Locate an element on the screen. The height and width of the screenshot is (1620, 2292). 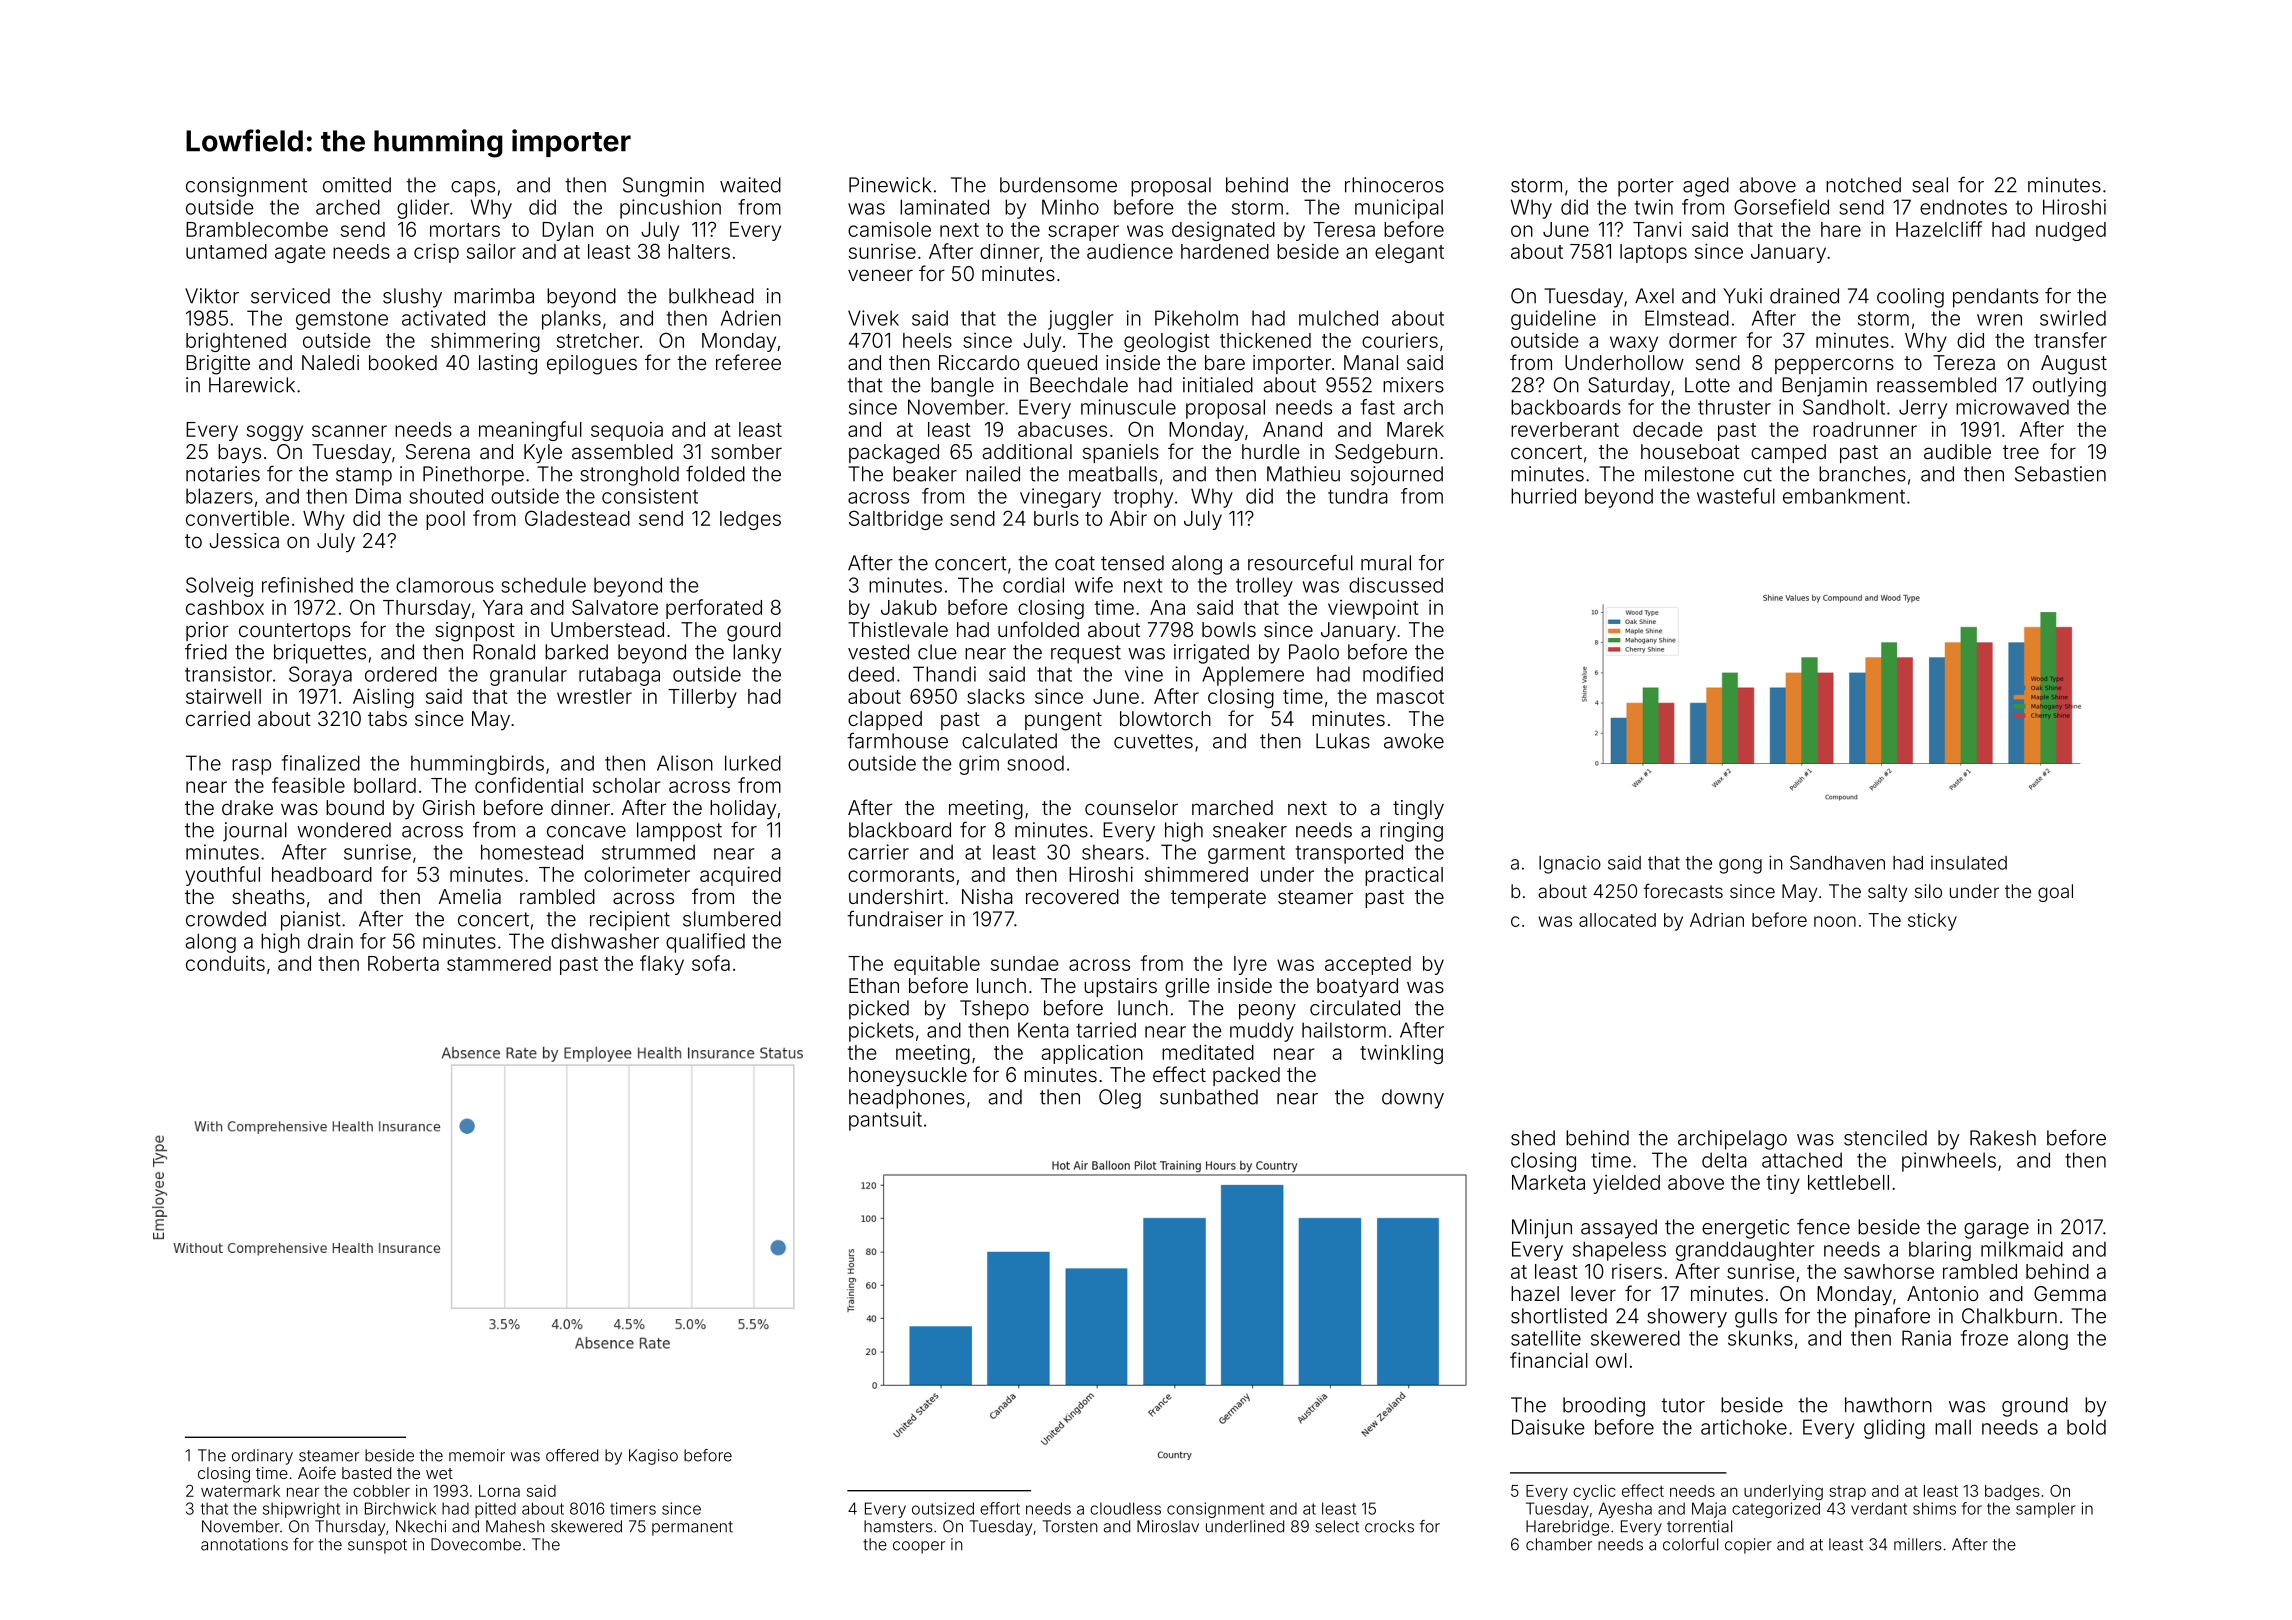
omitted is located at coordinates (357, 185).
